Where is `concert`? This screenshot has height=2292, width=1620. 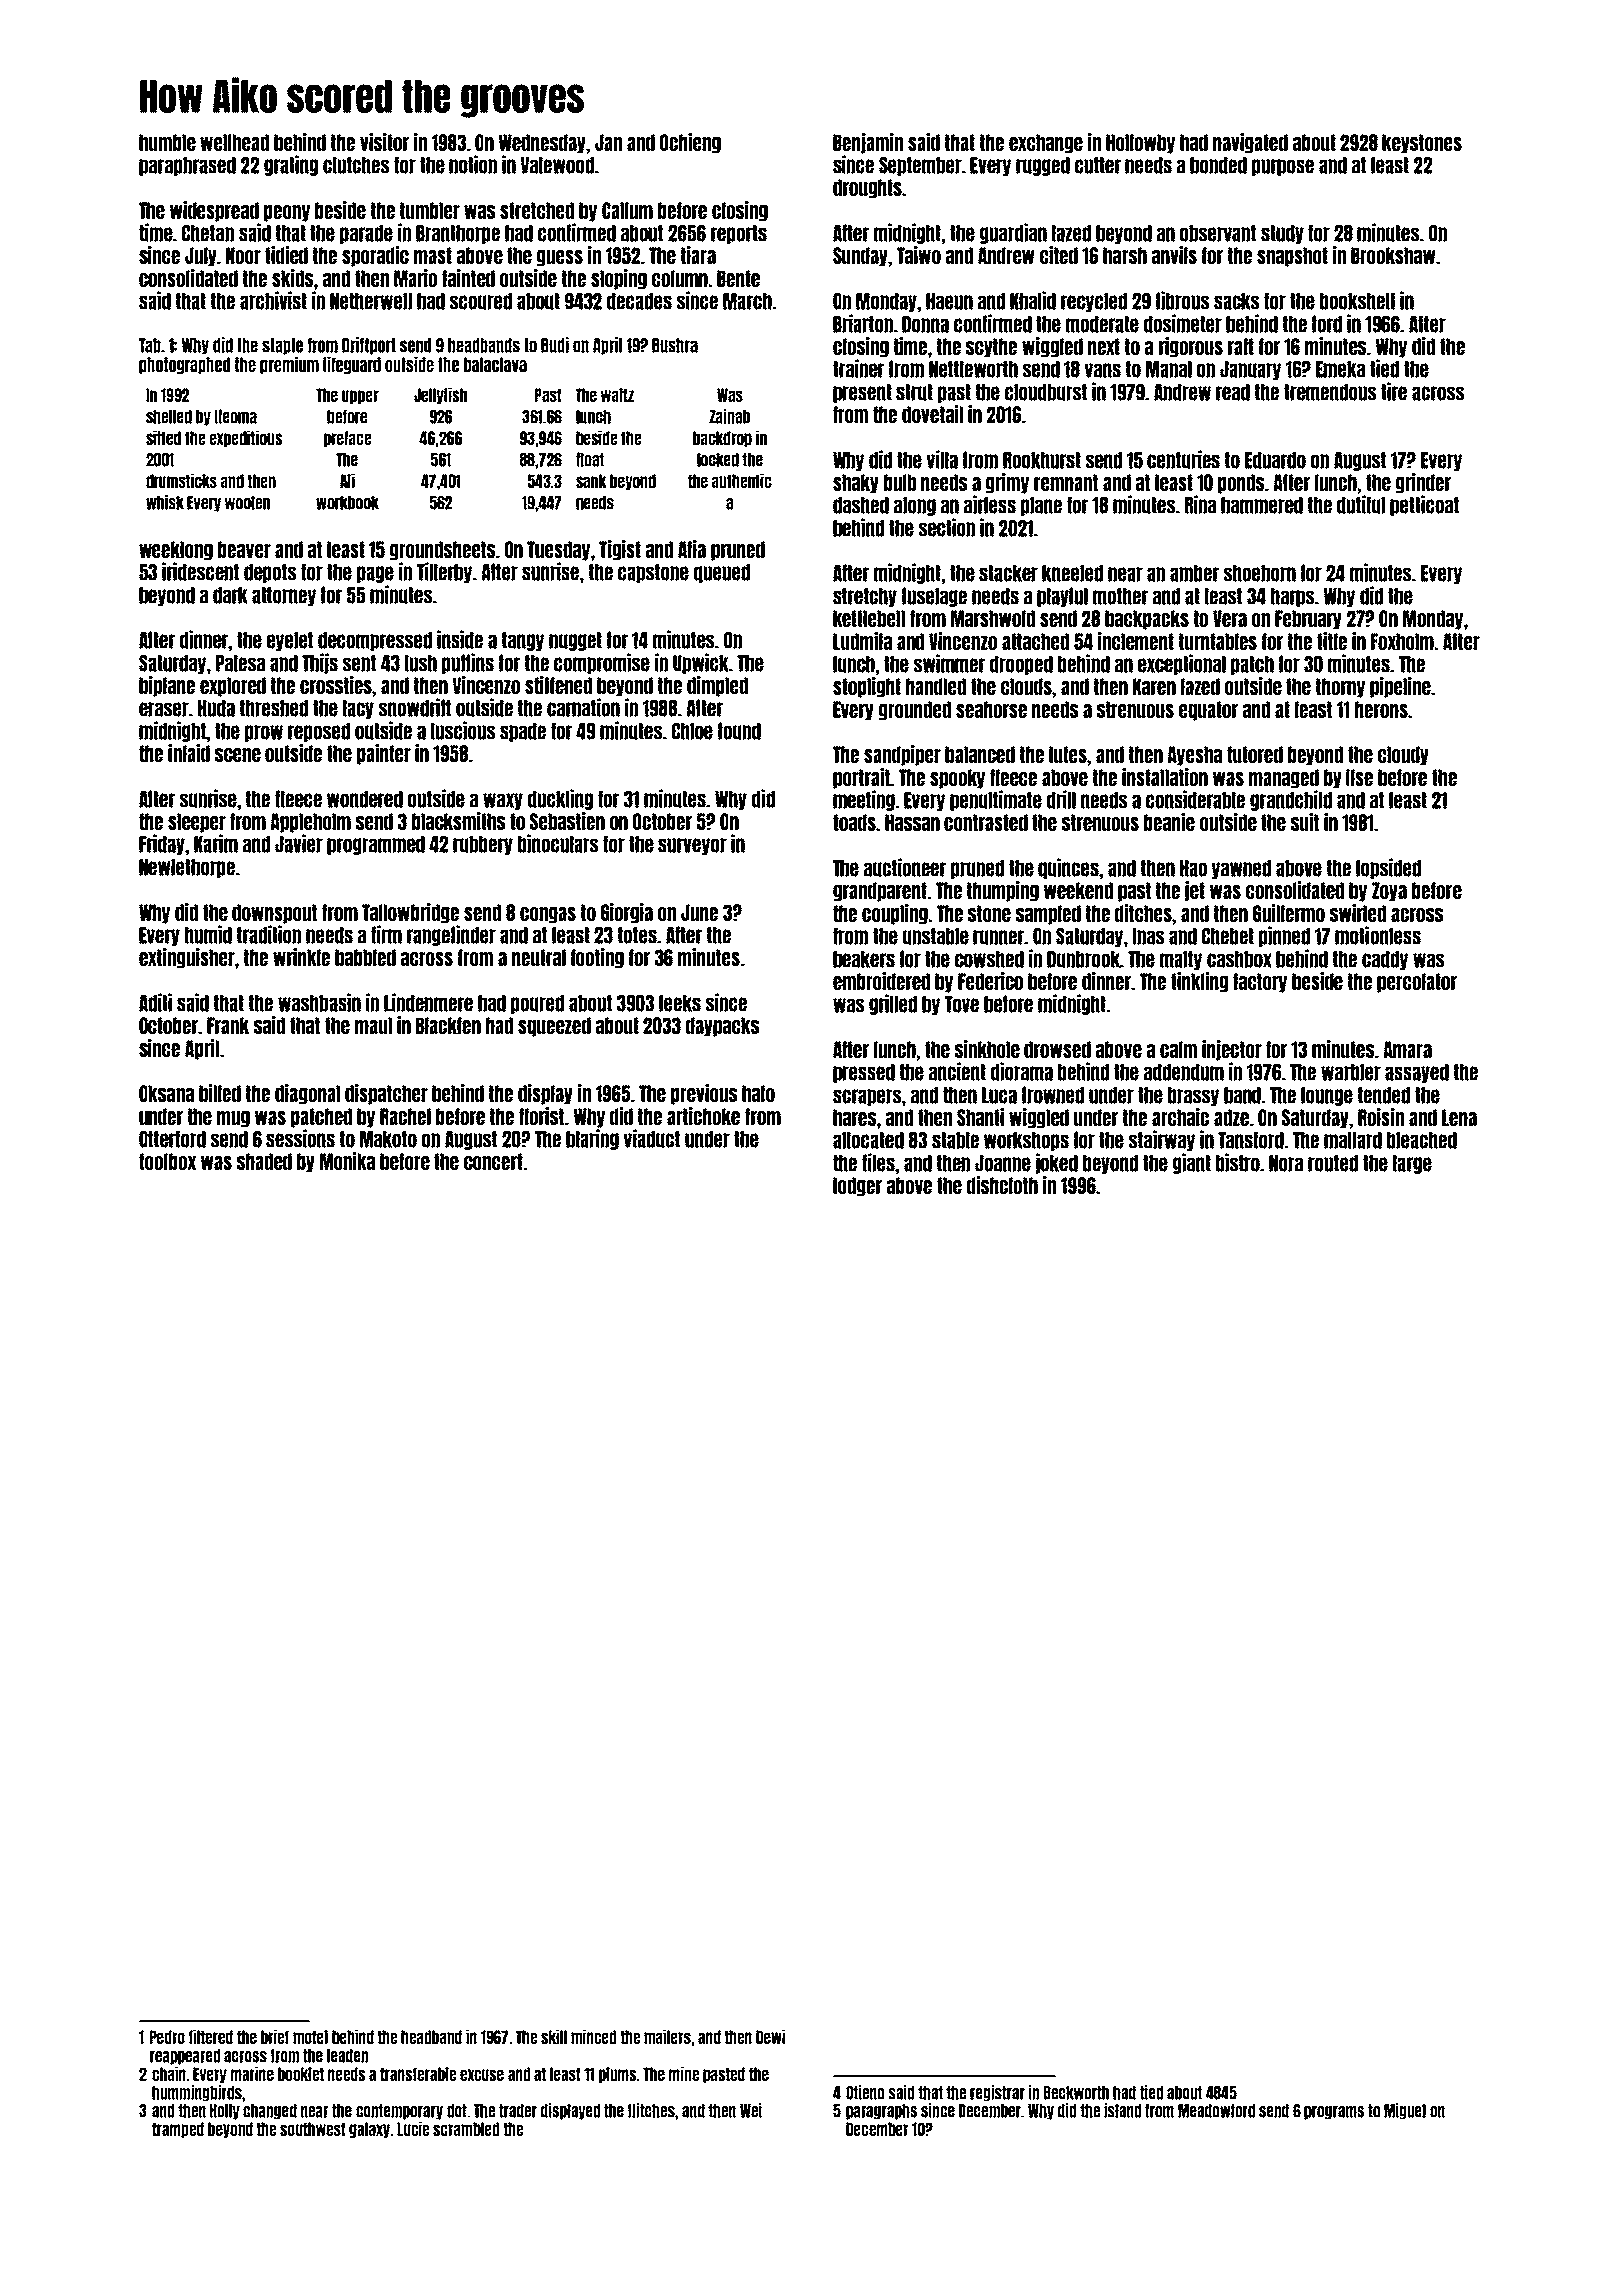
concert is located at coordinates (493, 1161).
